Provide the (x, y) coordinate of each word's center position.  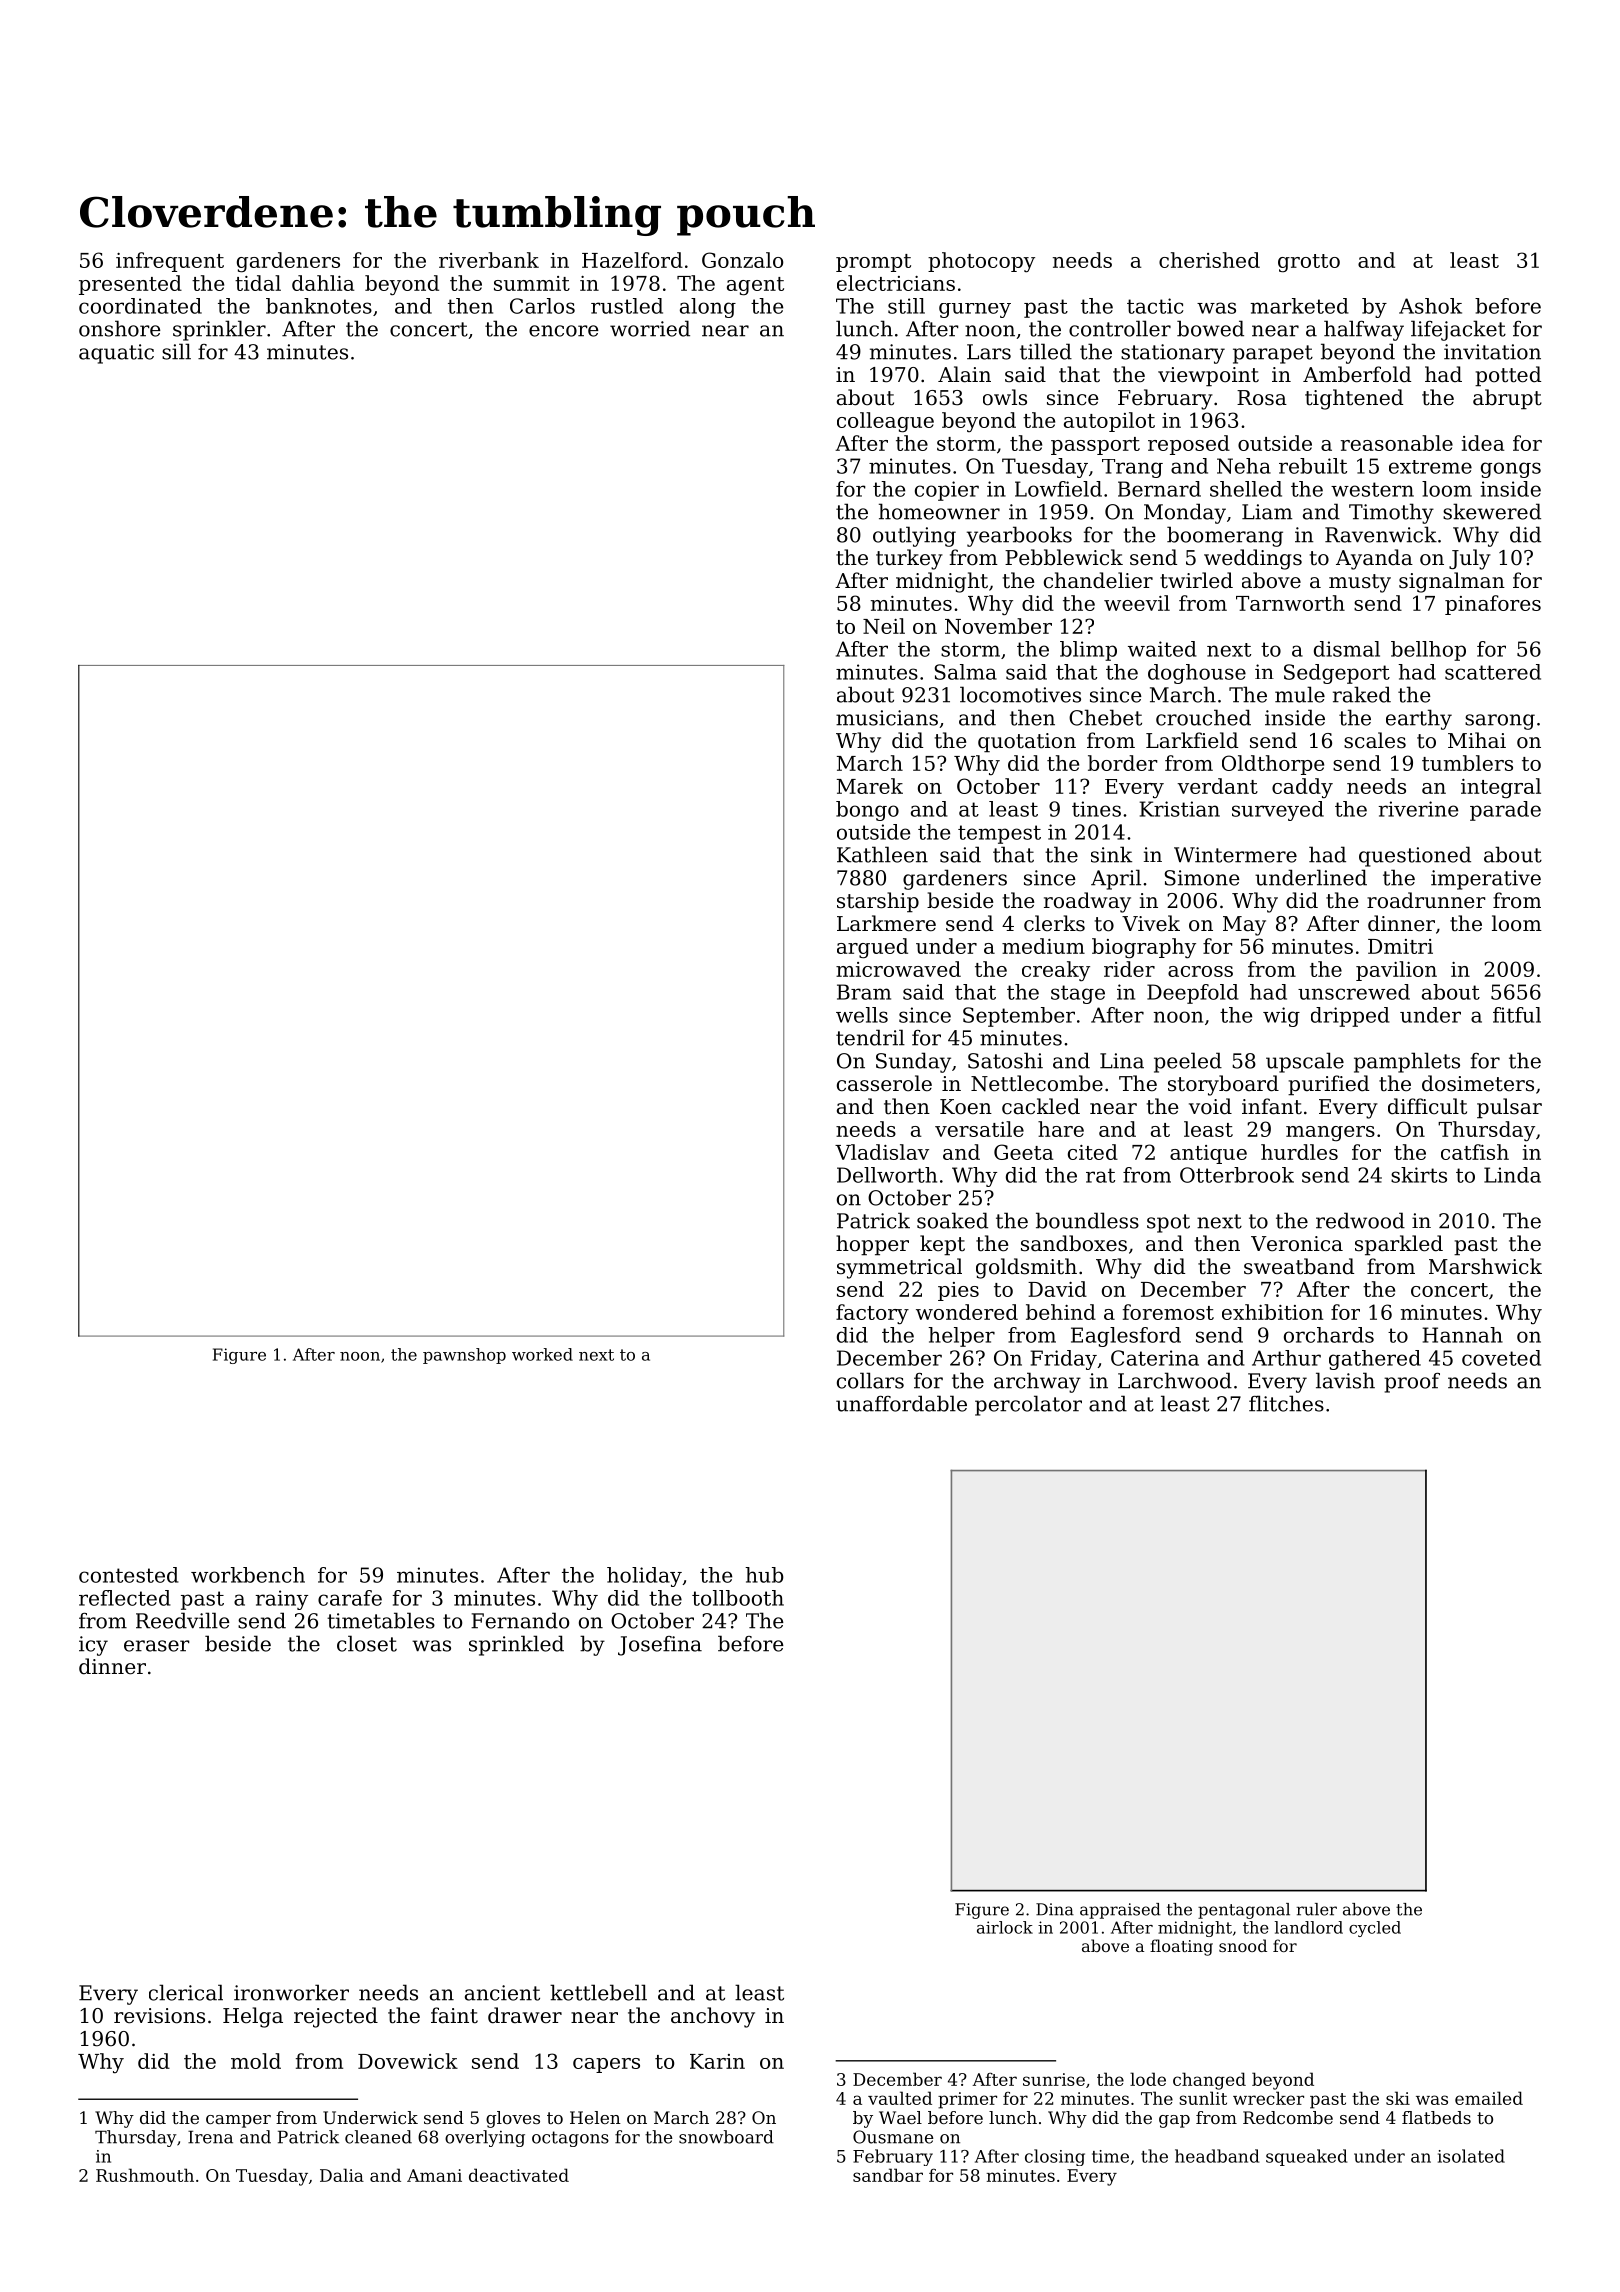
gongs (1511, 470)
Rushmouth (145, 2175)
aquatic (116, 354)
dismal (1347, 649)
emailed (1489, 2098)
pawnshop (464, 1356)
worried (650, 328)
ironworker (291, 1992)
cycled (1375, 1929)
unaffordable (901, 1403)
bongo (867, 811)
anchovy (713, 2017)
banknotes (319, 306)
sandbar (888, 2175)
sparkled (1399, 1245)
